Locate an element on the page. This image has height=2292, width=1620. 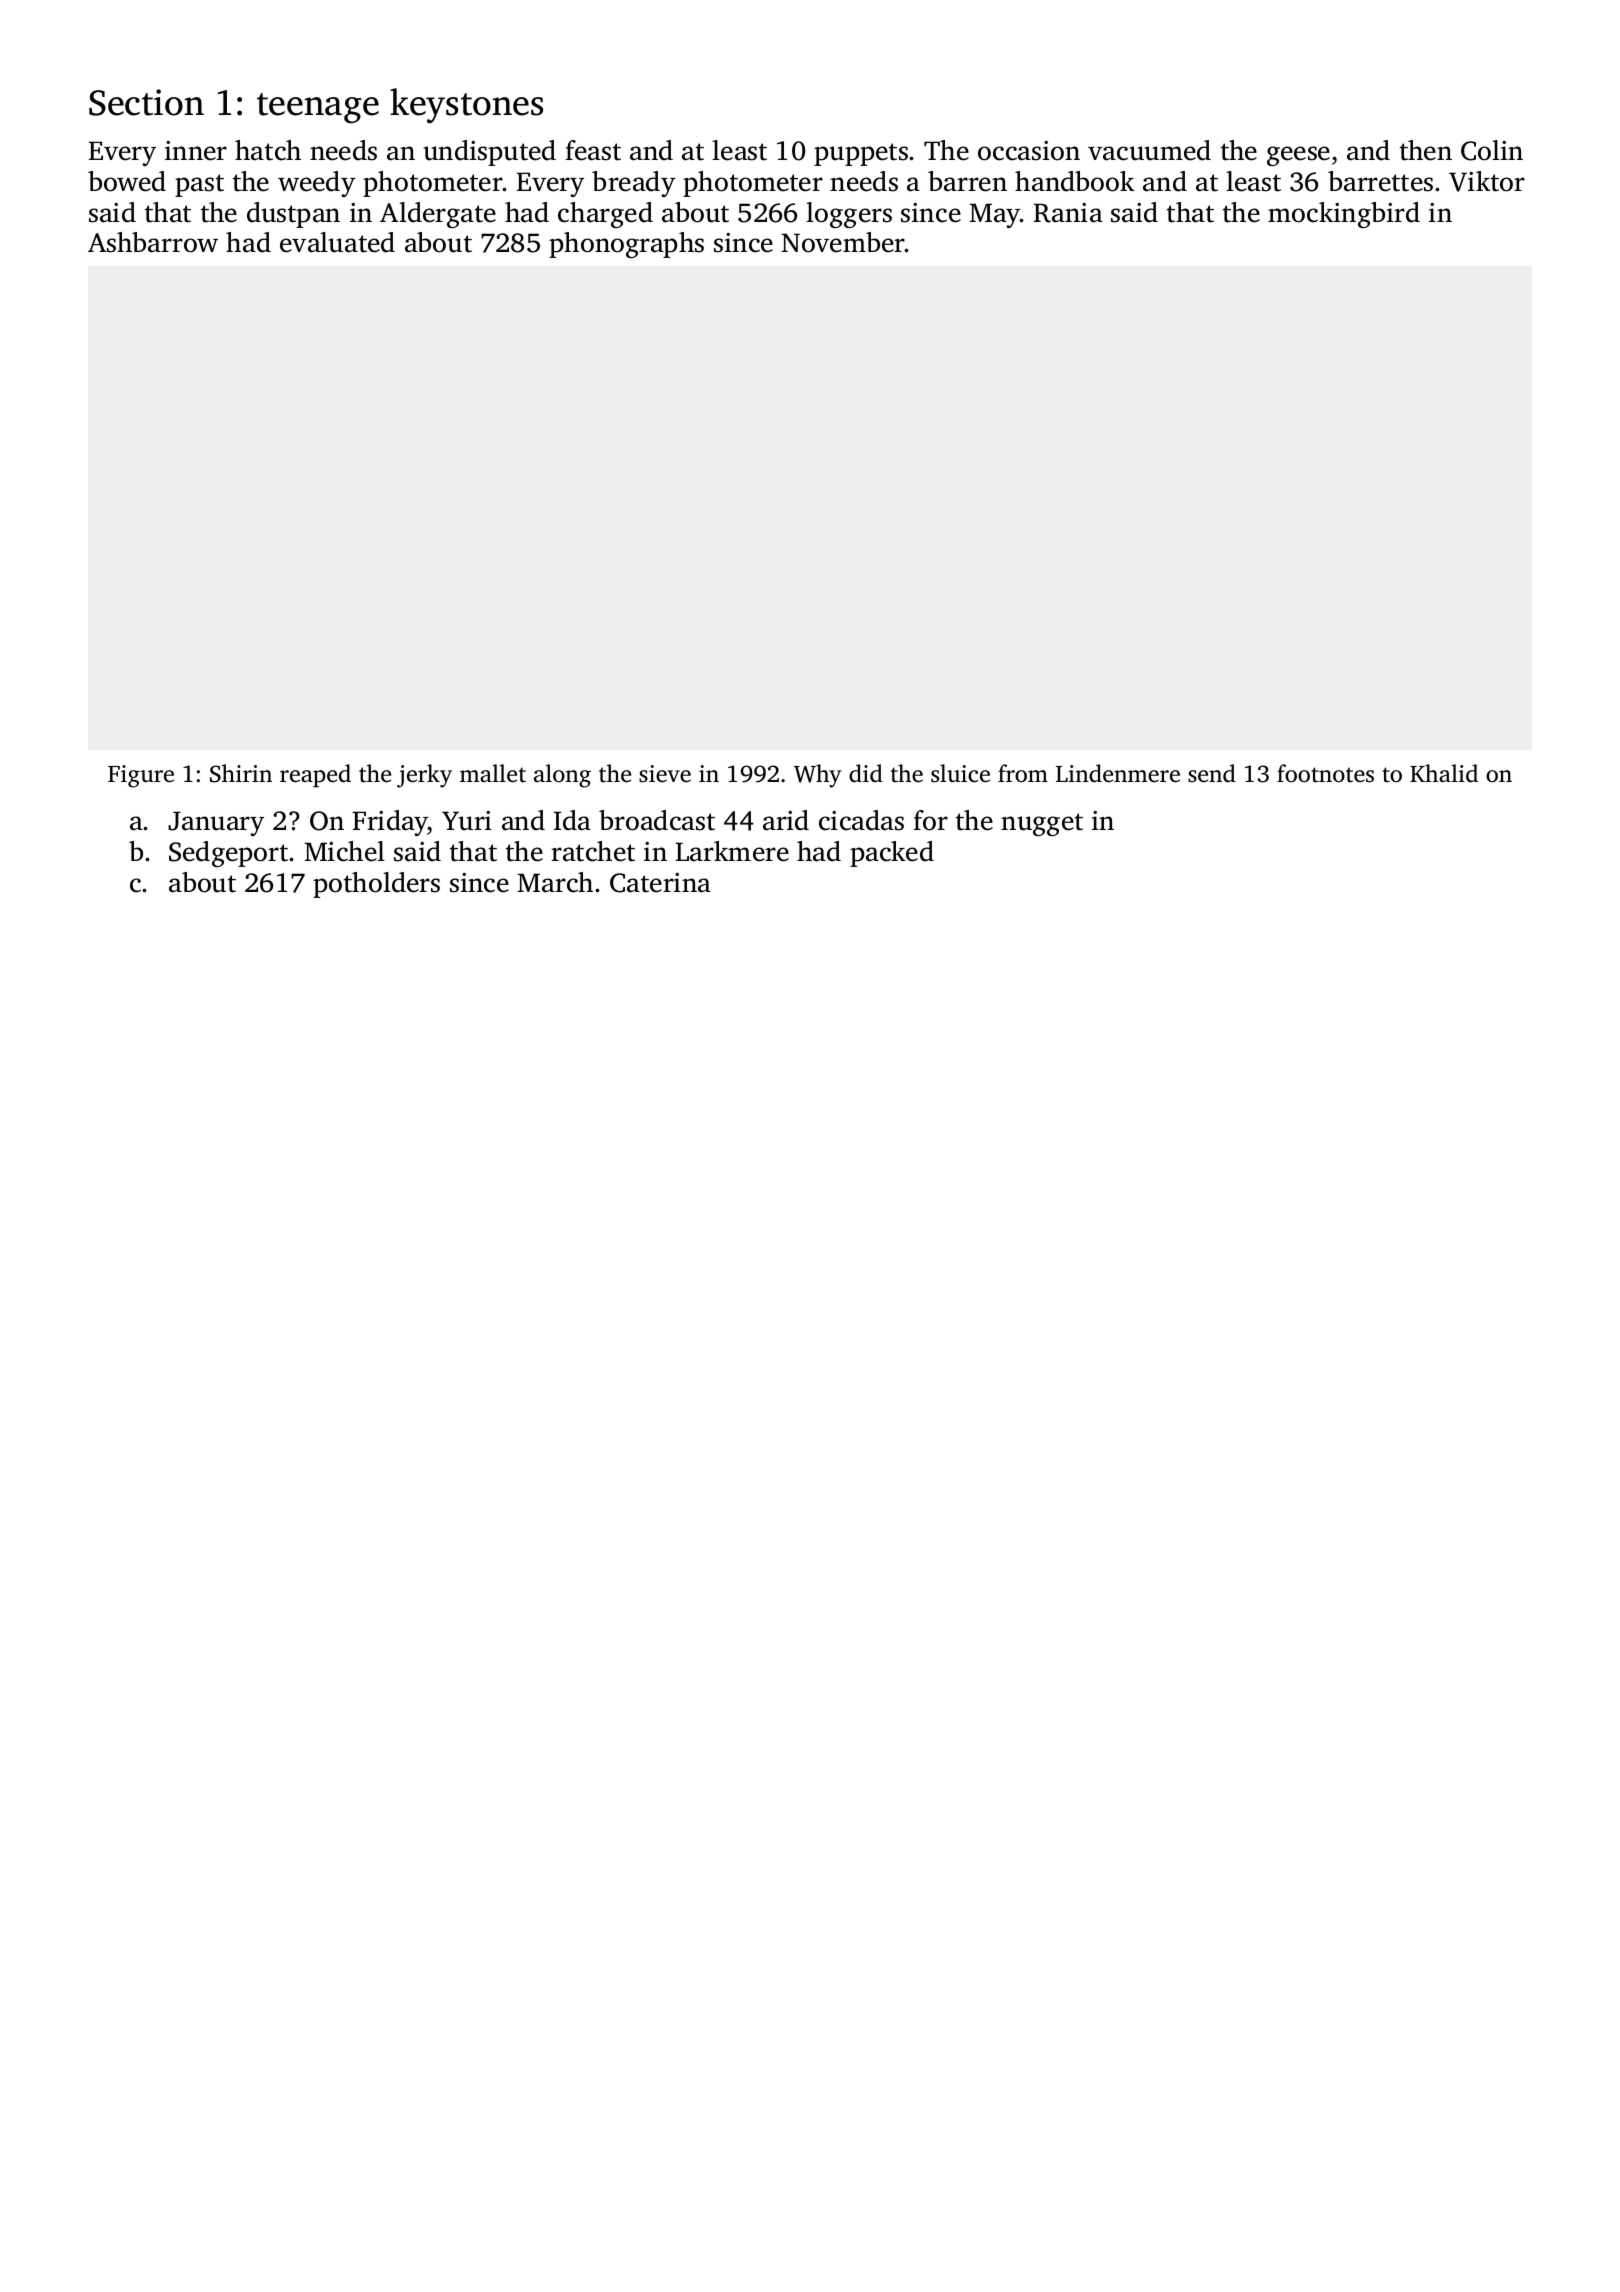
Viktor is located at coordinates (1487, 181).
